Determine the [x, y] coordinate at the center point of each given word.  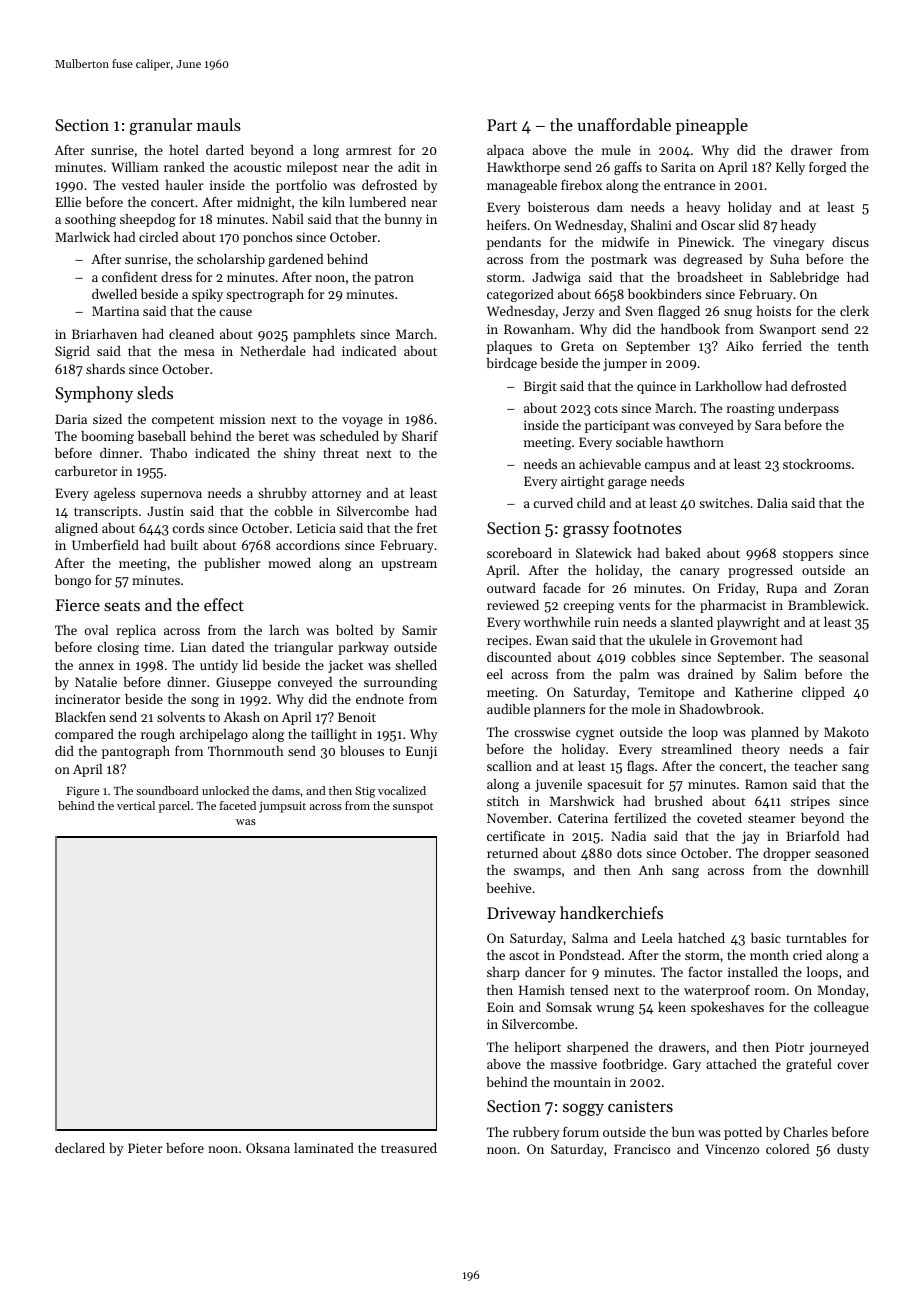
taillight [334, 735]
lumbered [377, 202]
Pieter [145, 1148]
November [517, 818]
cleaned [191, 334]
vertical [136, 805]
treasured [409, 1148]
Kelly [790, 168]
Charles [805, 1132]
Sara [768, 425]
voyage [362, 422]
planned [775, 733]
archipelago [214, 735]
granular [160, 126]
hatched [701, 938]
